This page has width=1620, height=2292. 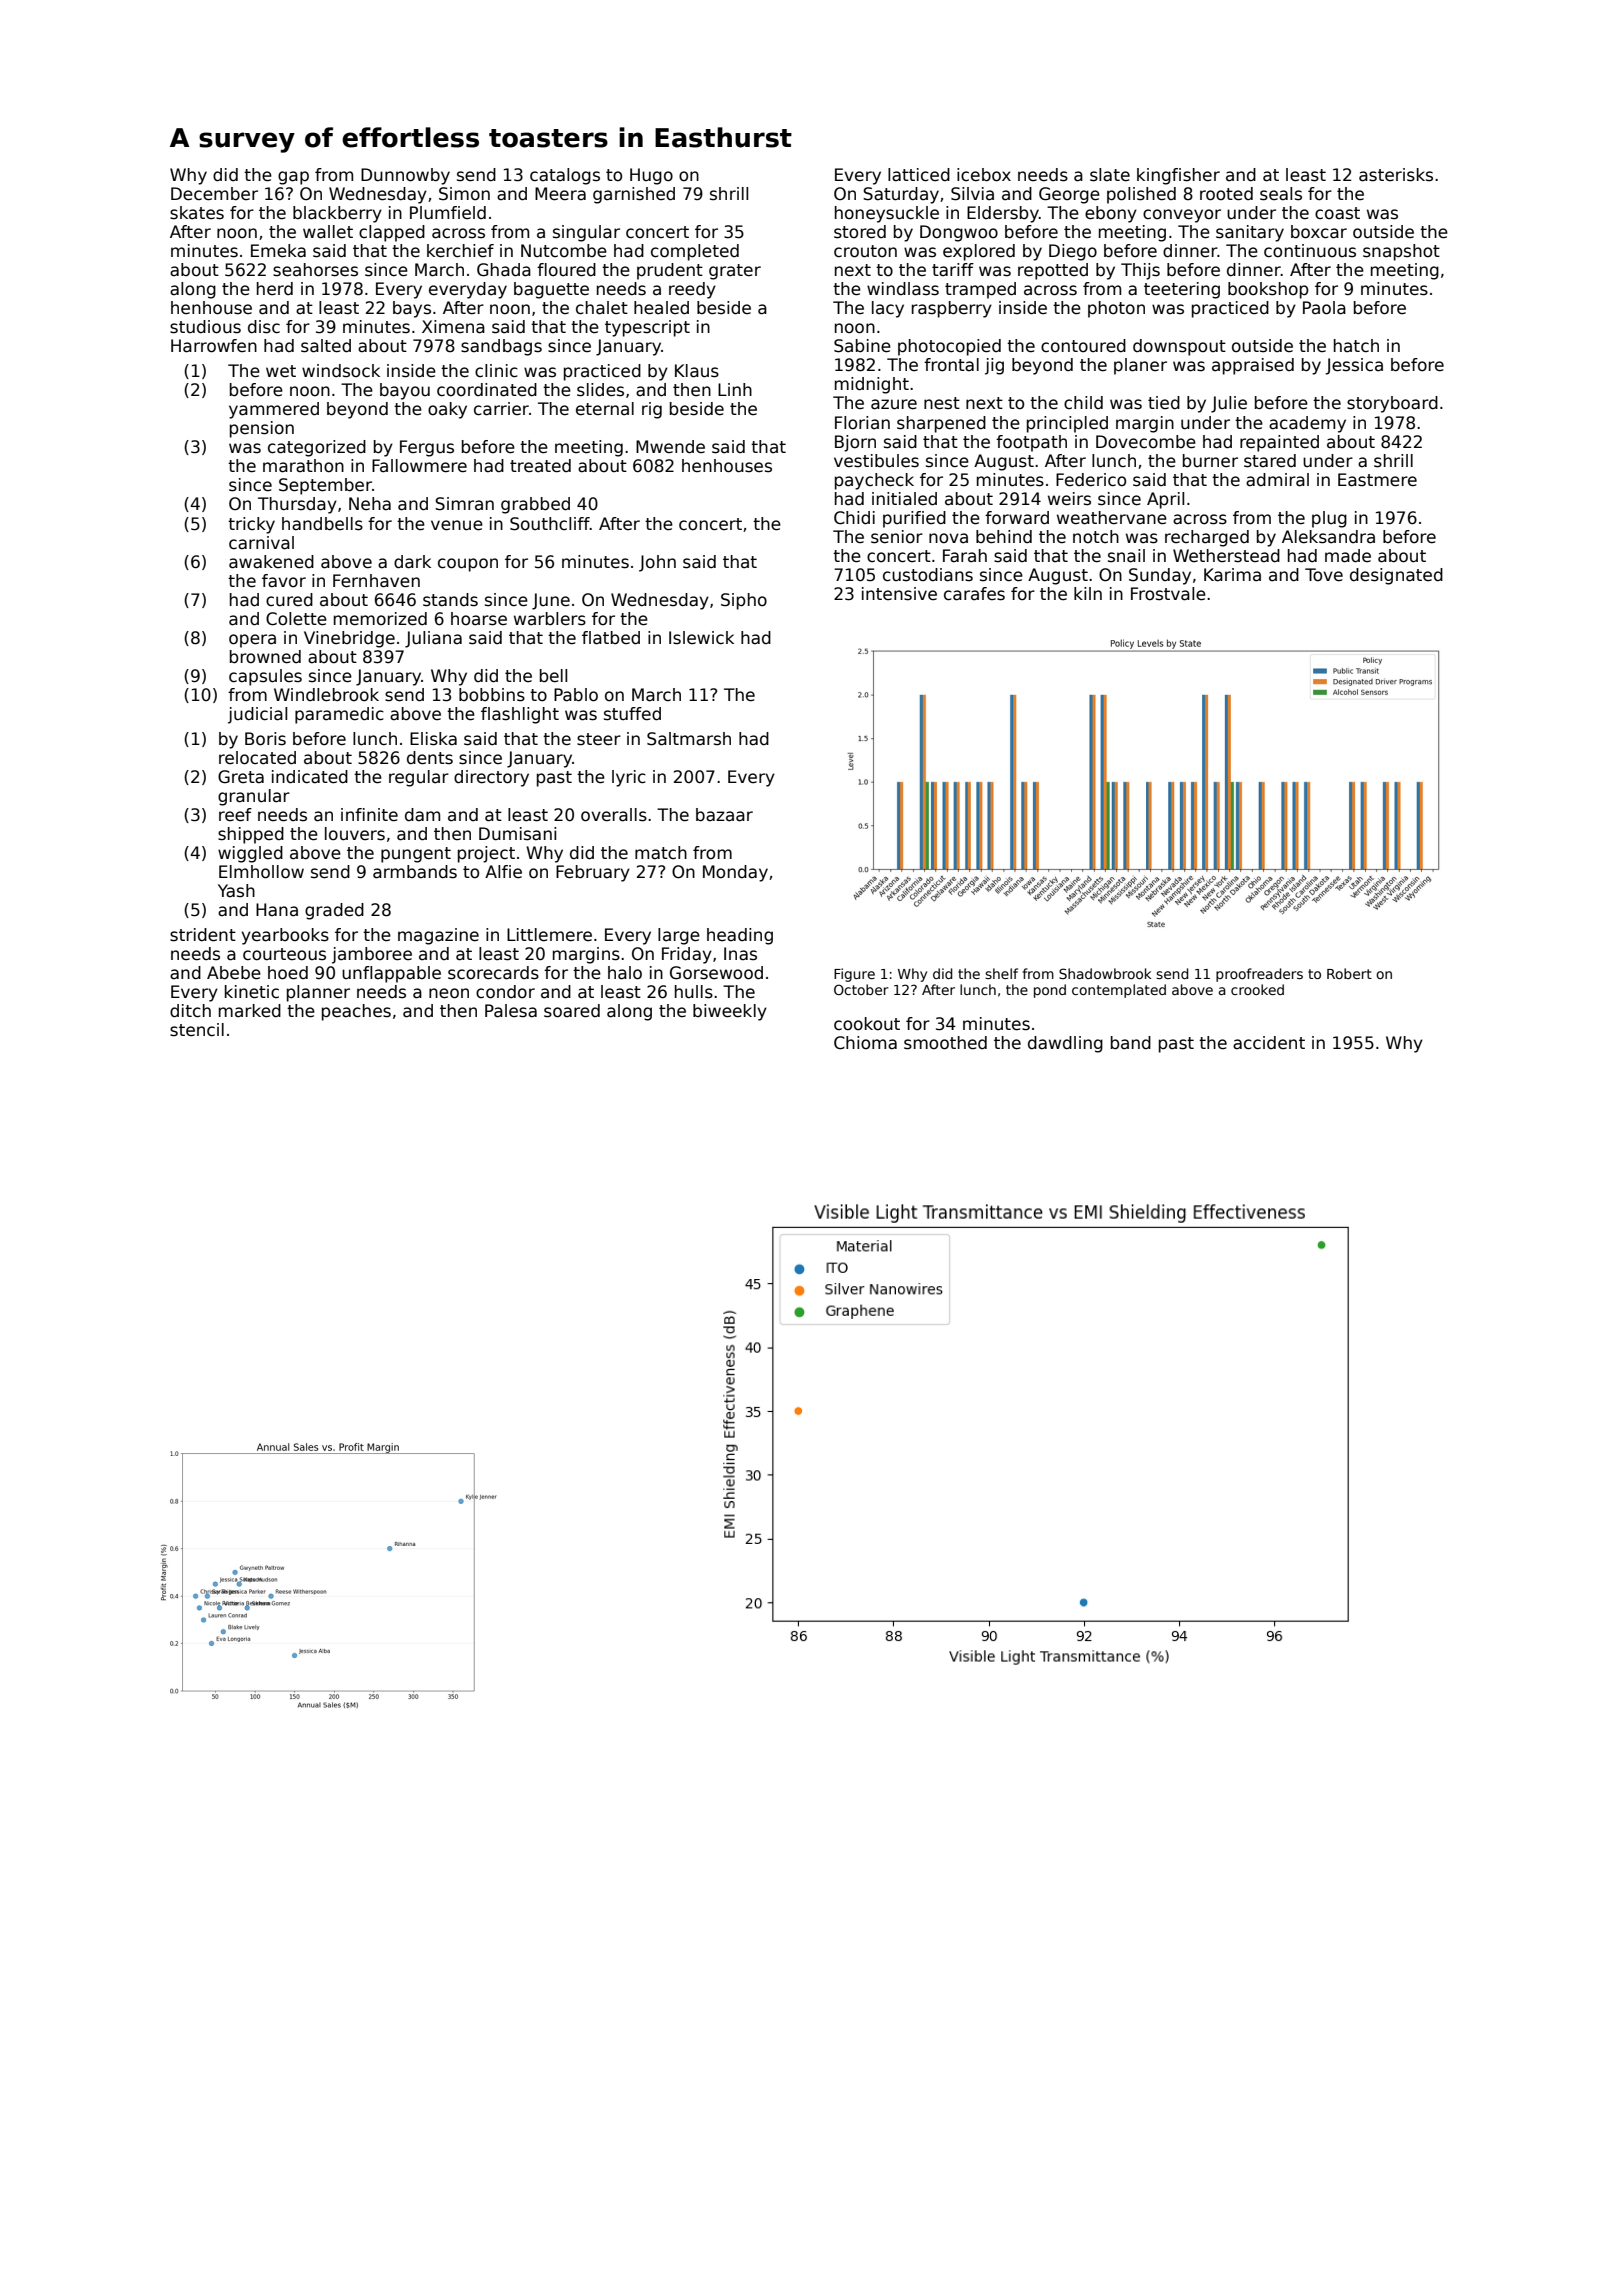 What do you see at coordinates (1168, 594) in the page?
I see `Frostvale` at bounding box center [1168, 594].
